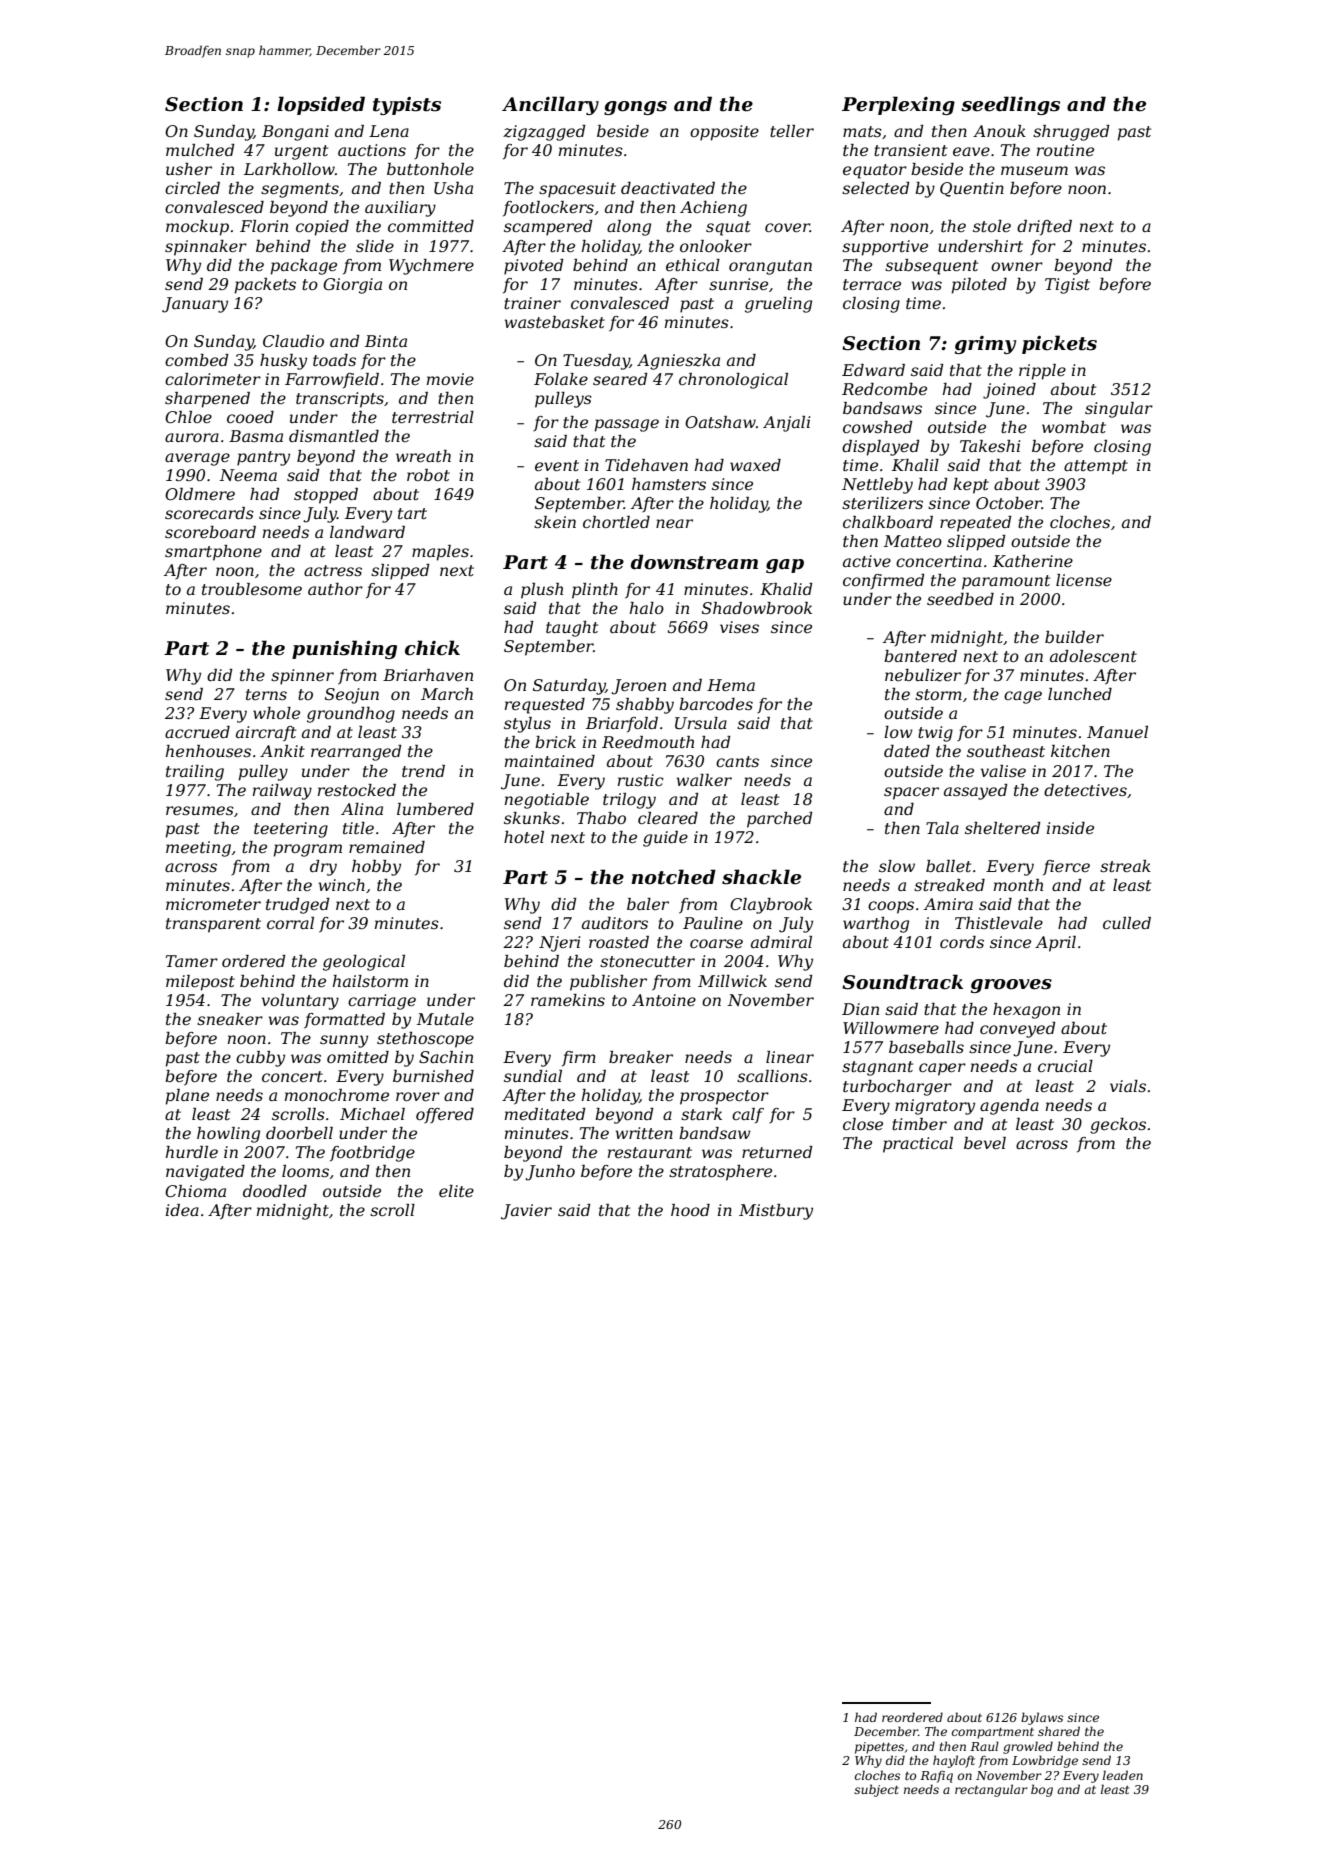 This screenshot has height=1863, width=1317. I want to click on auctions, so click(372, 150).
